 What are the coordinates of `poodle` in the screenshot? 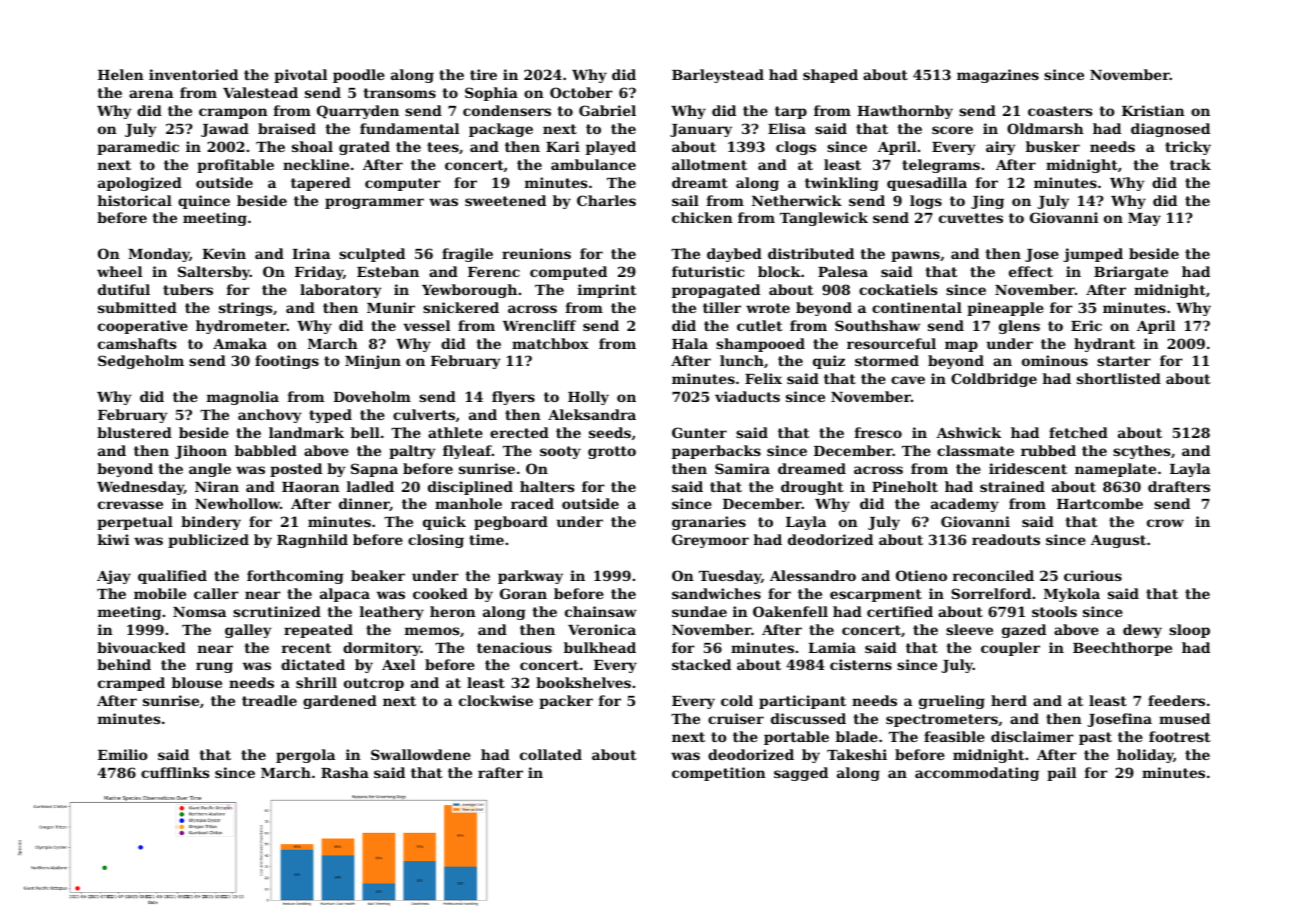 It's located at (359, 76).
